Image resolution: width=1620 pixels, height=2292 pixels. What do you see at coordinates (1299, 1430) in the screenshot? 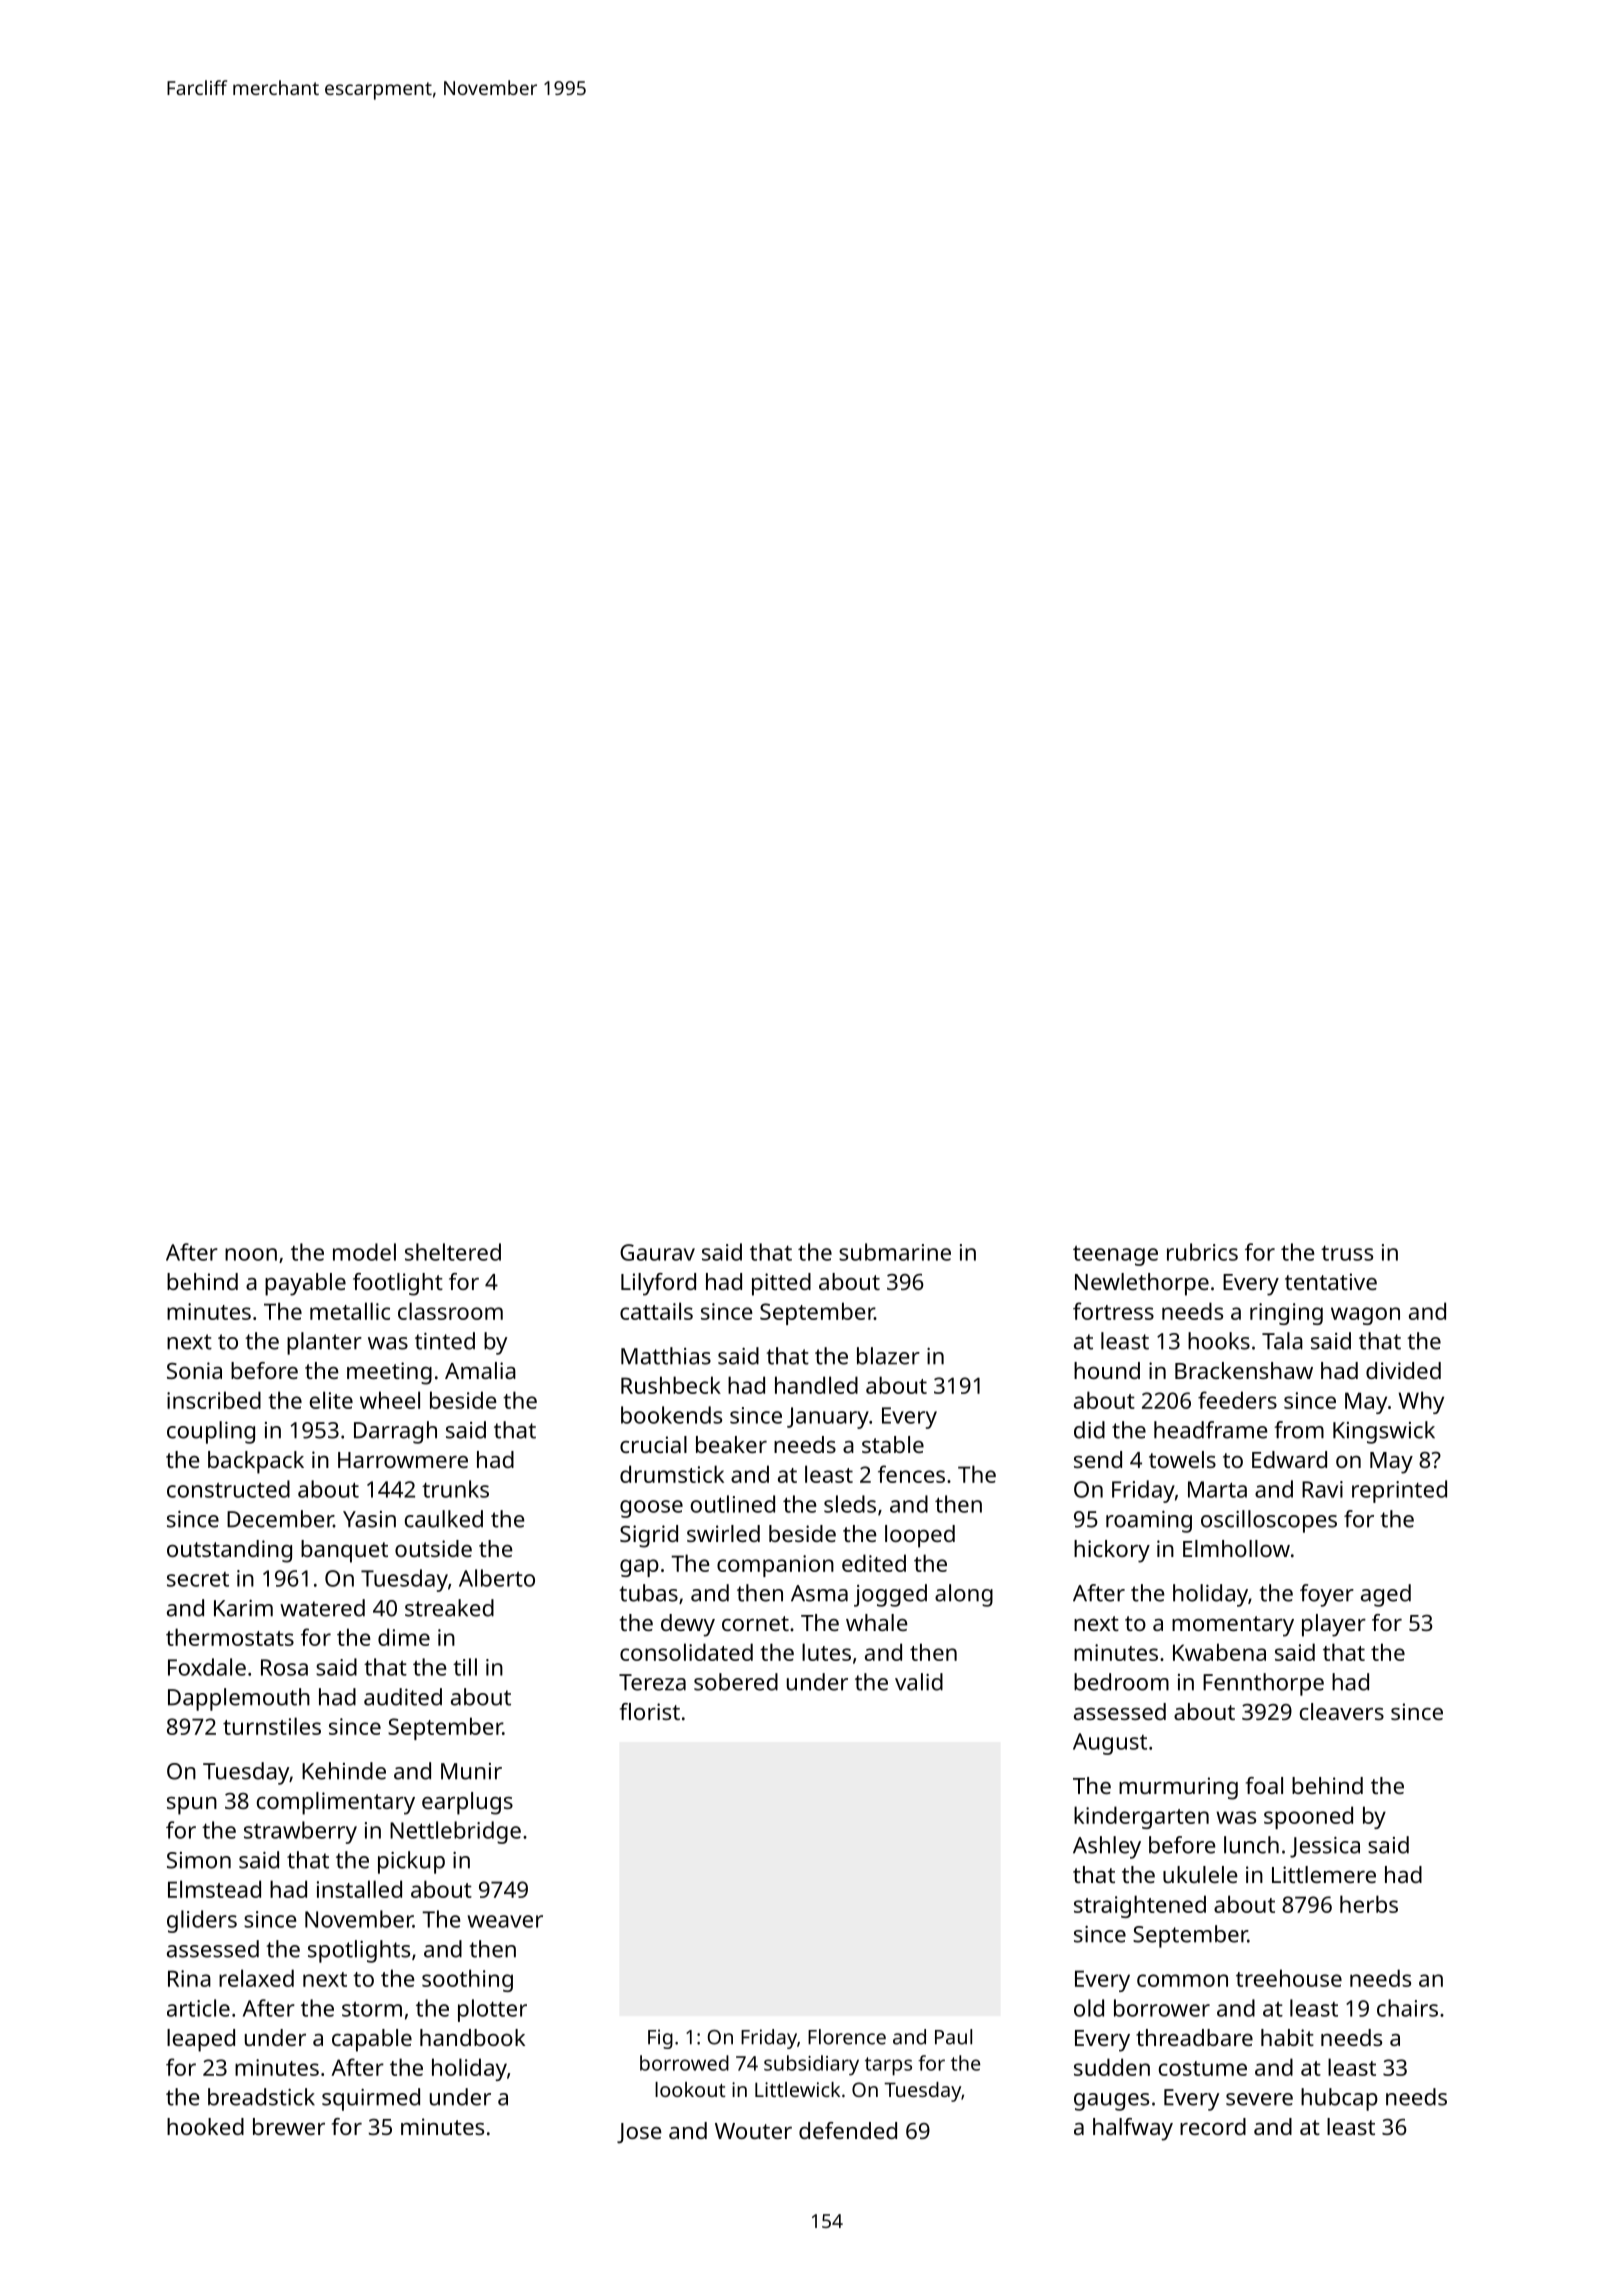
I see `from` at bounding box center [1299, 1430].
